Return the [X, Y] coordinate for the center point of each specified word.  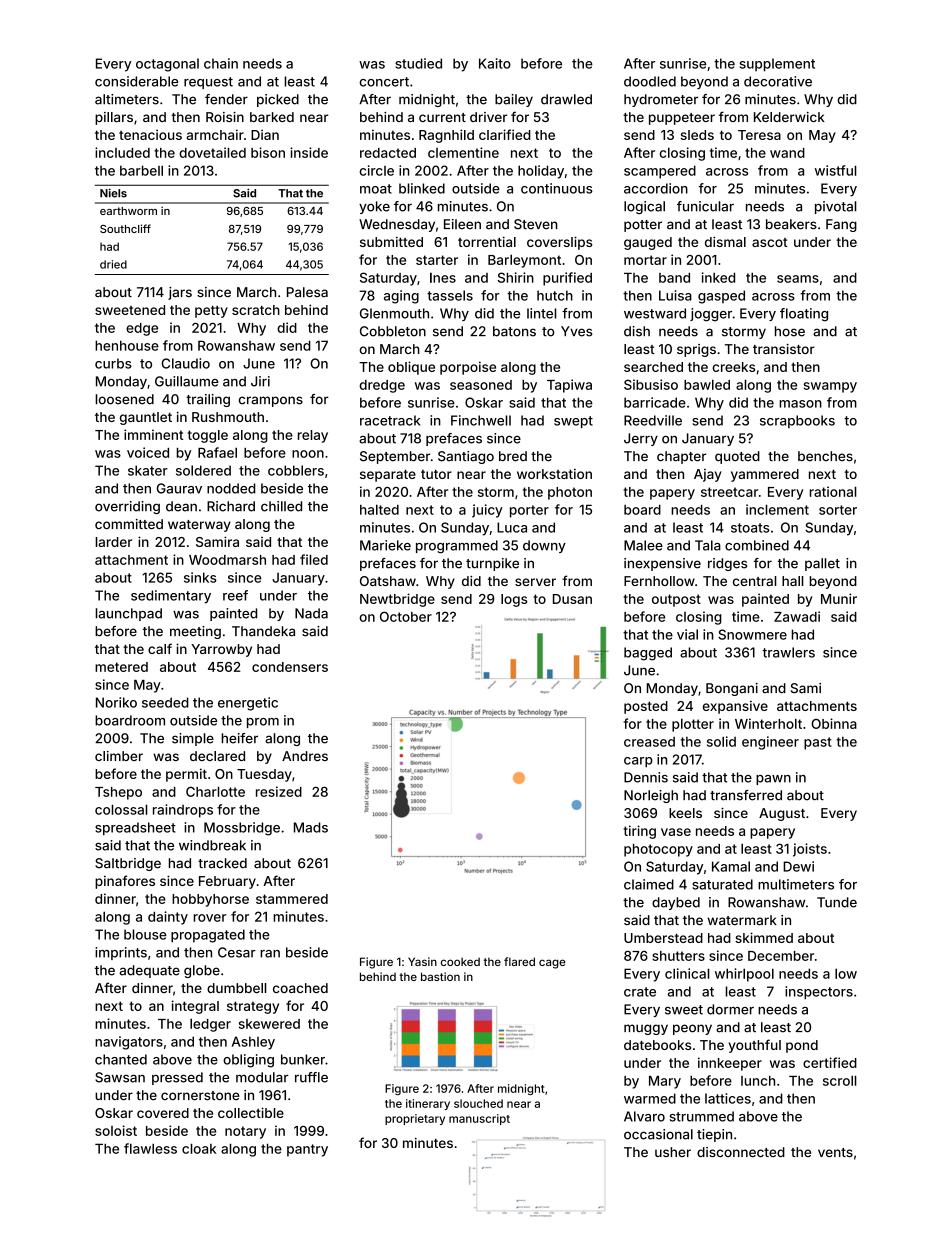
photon [570, 493]
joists [810, 850]
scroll [840, 1080]
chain [221, 63]
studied [418, 63]
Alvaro [644, 1116]
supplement [777, 65]
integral [195, 1007]
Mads [311, 827]
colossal [121, 809]
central [755, 581]
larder [113, 542]
